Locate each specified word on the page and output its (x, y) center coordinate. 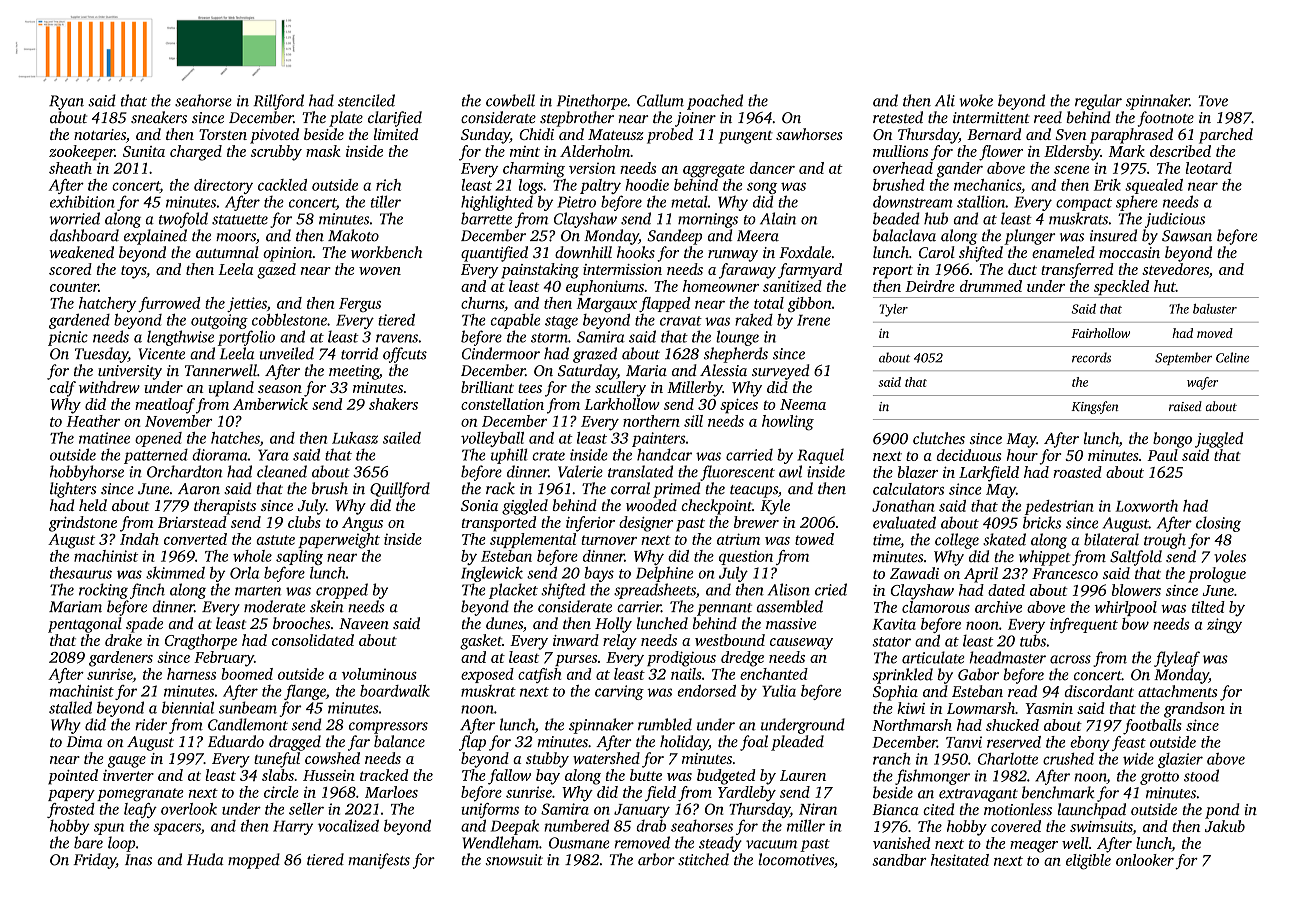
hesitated (960, 860)
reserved (1014, 742)
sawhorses (809, 134)
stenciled (366, 100)
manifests (379, 861)
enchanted (774, 674)
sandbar (899, 860)
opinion (288, 254)
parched (1226, 136)
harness (191, 674)
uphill (509, 456)
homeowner (721, 286)
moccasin (1129, 252)
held (93, 505)
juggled (1219, 440)
